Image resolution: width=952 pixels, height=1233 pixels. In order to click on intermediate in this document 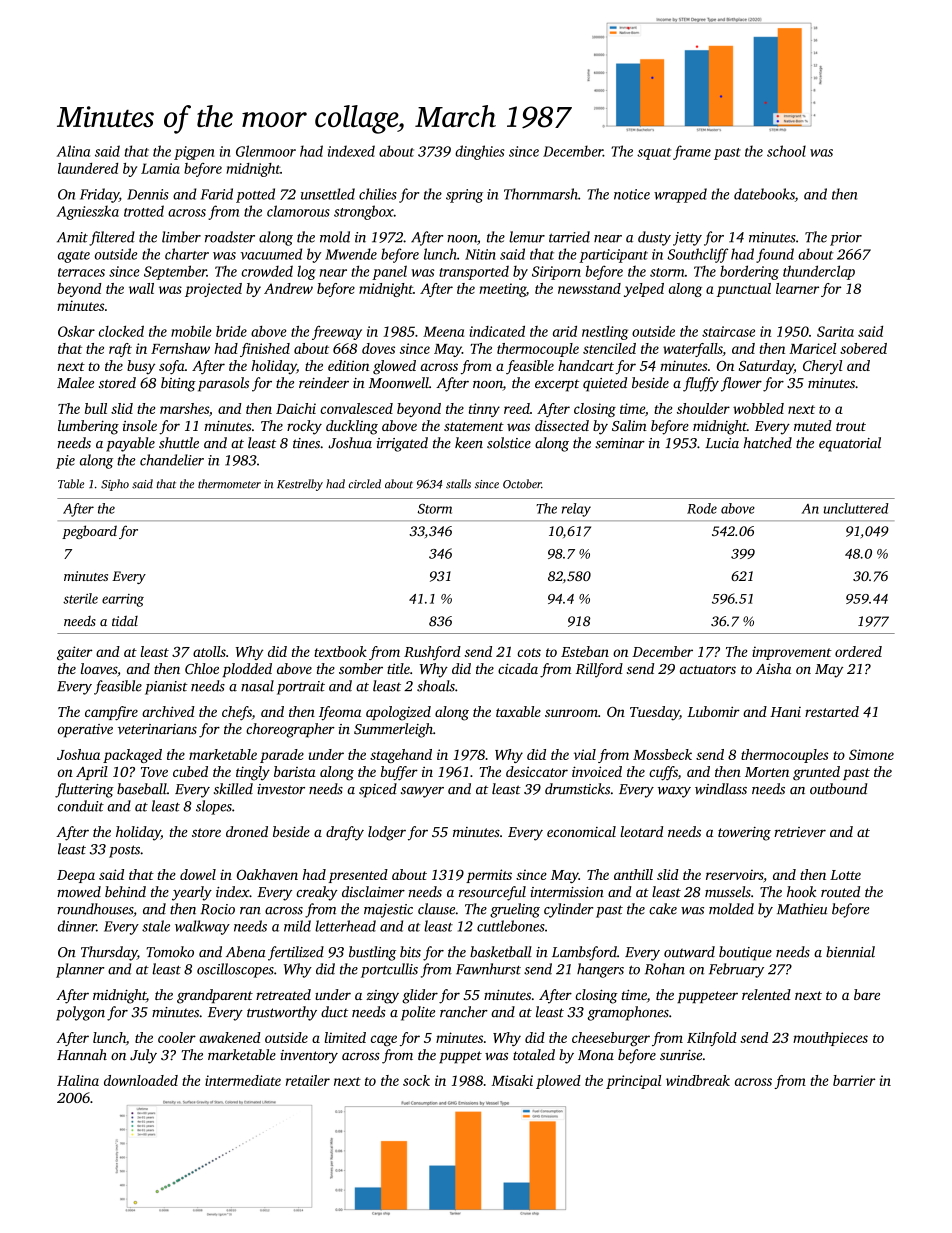, I will do `click(243, 1080)`.
